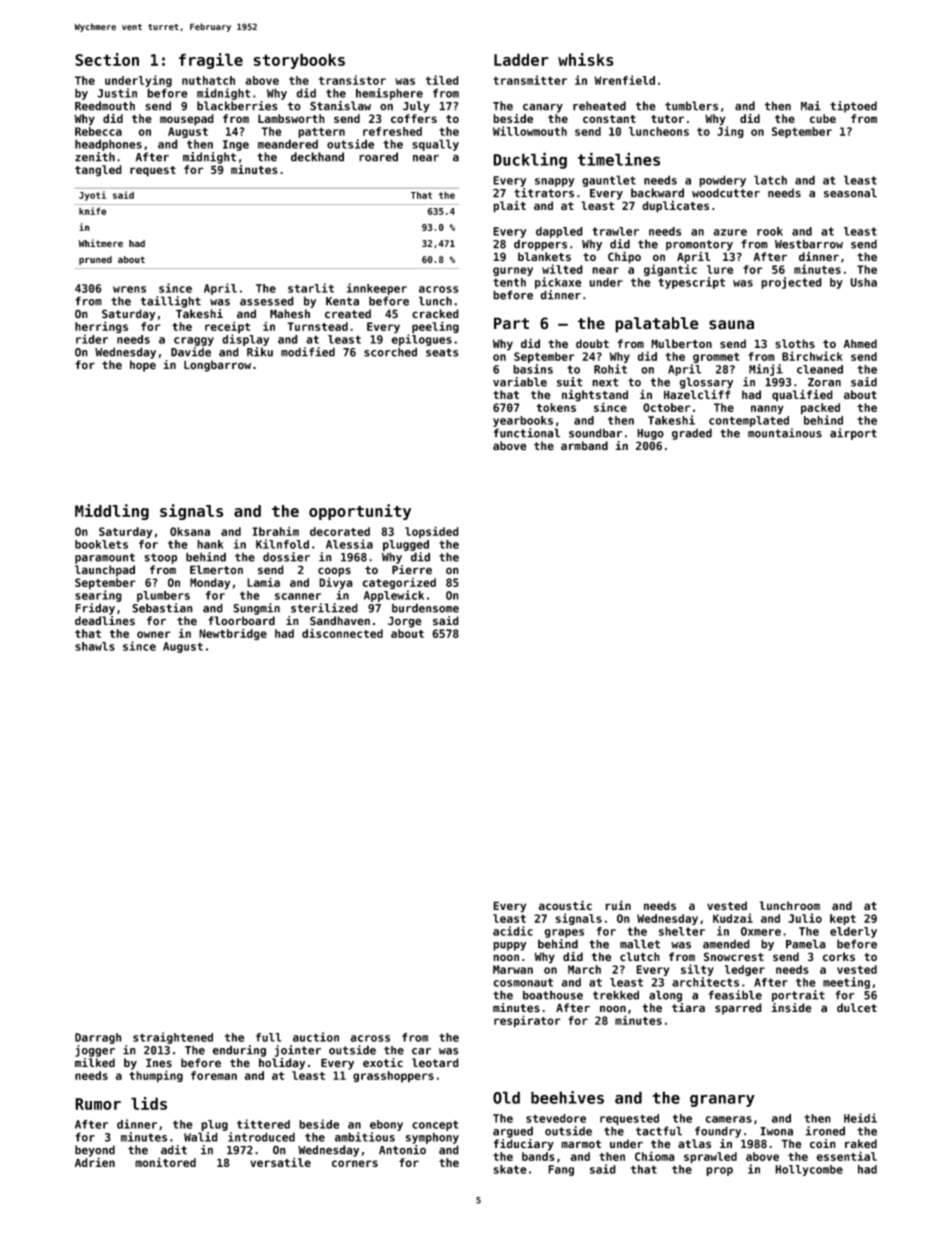 The image size is (952, 1233). I want to click on Ahmed, so click(860, 344).
